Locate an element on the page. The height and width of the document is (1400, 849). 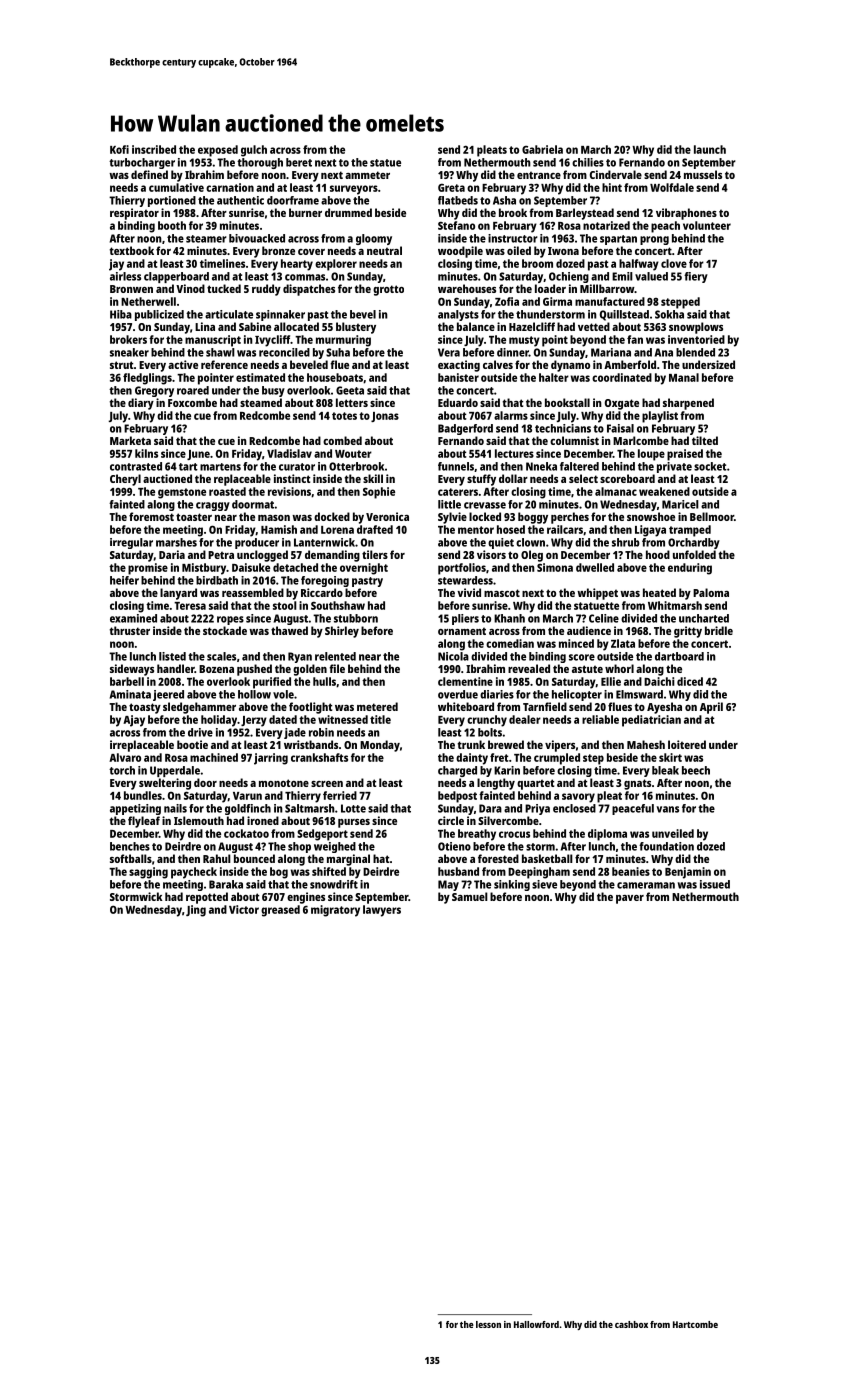
ammeter is located at coordinates (367, 175).
